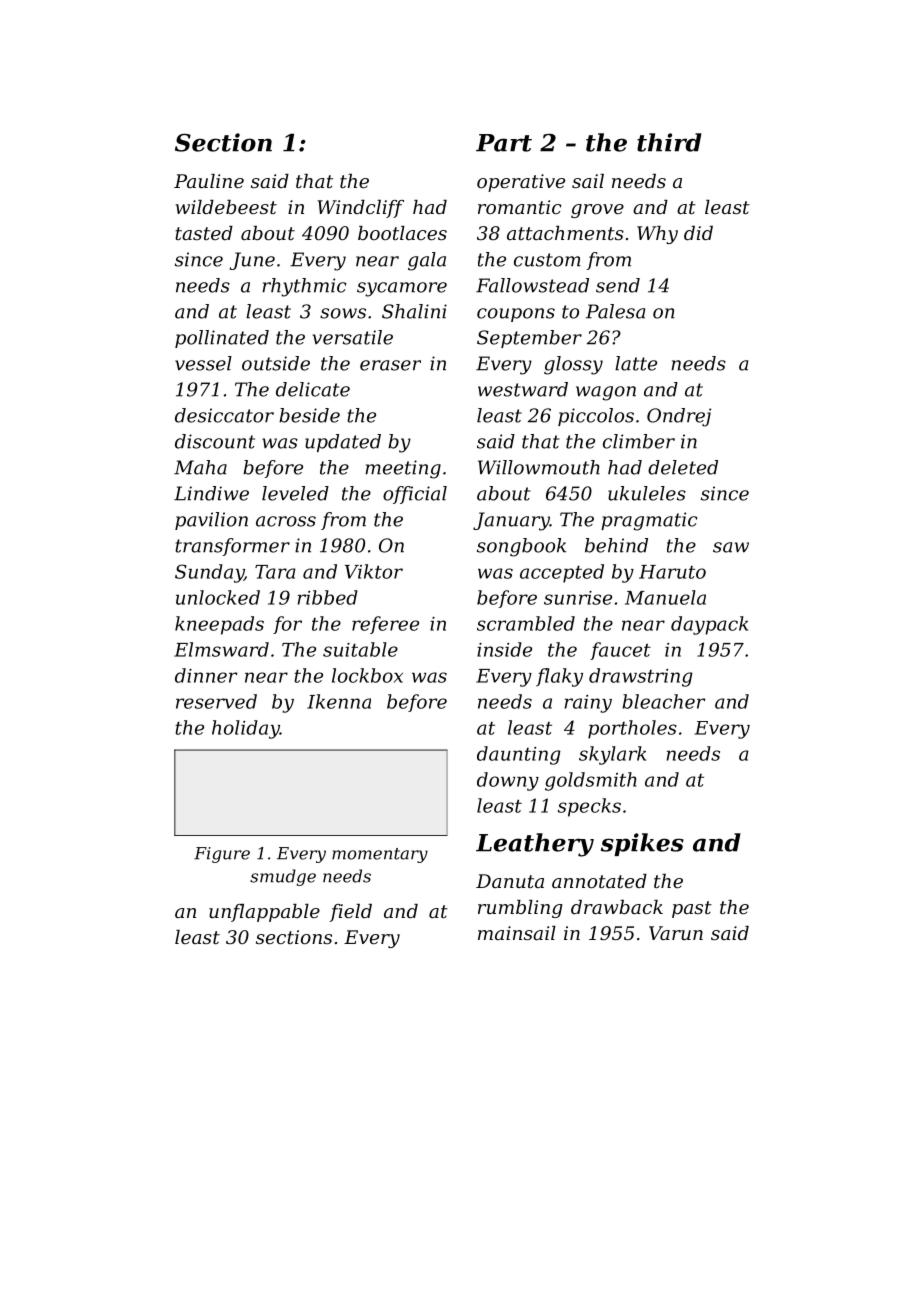 Image resolution: width=924 pixels, height=1311 pixels. What do you see at coordinates (380, 855) in the screenshot?
I see `momentary` at bounding box center [380, 855].
